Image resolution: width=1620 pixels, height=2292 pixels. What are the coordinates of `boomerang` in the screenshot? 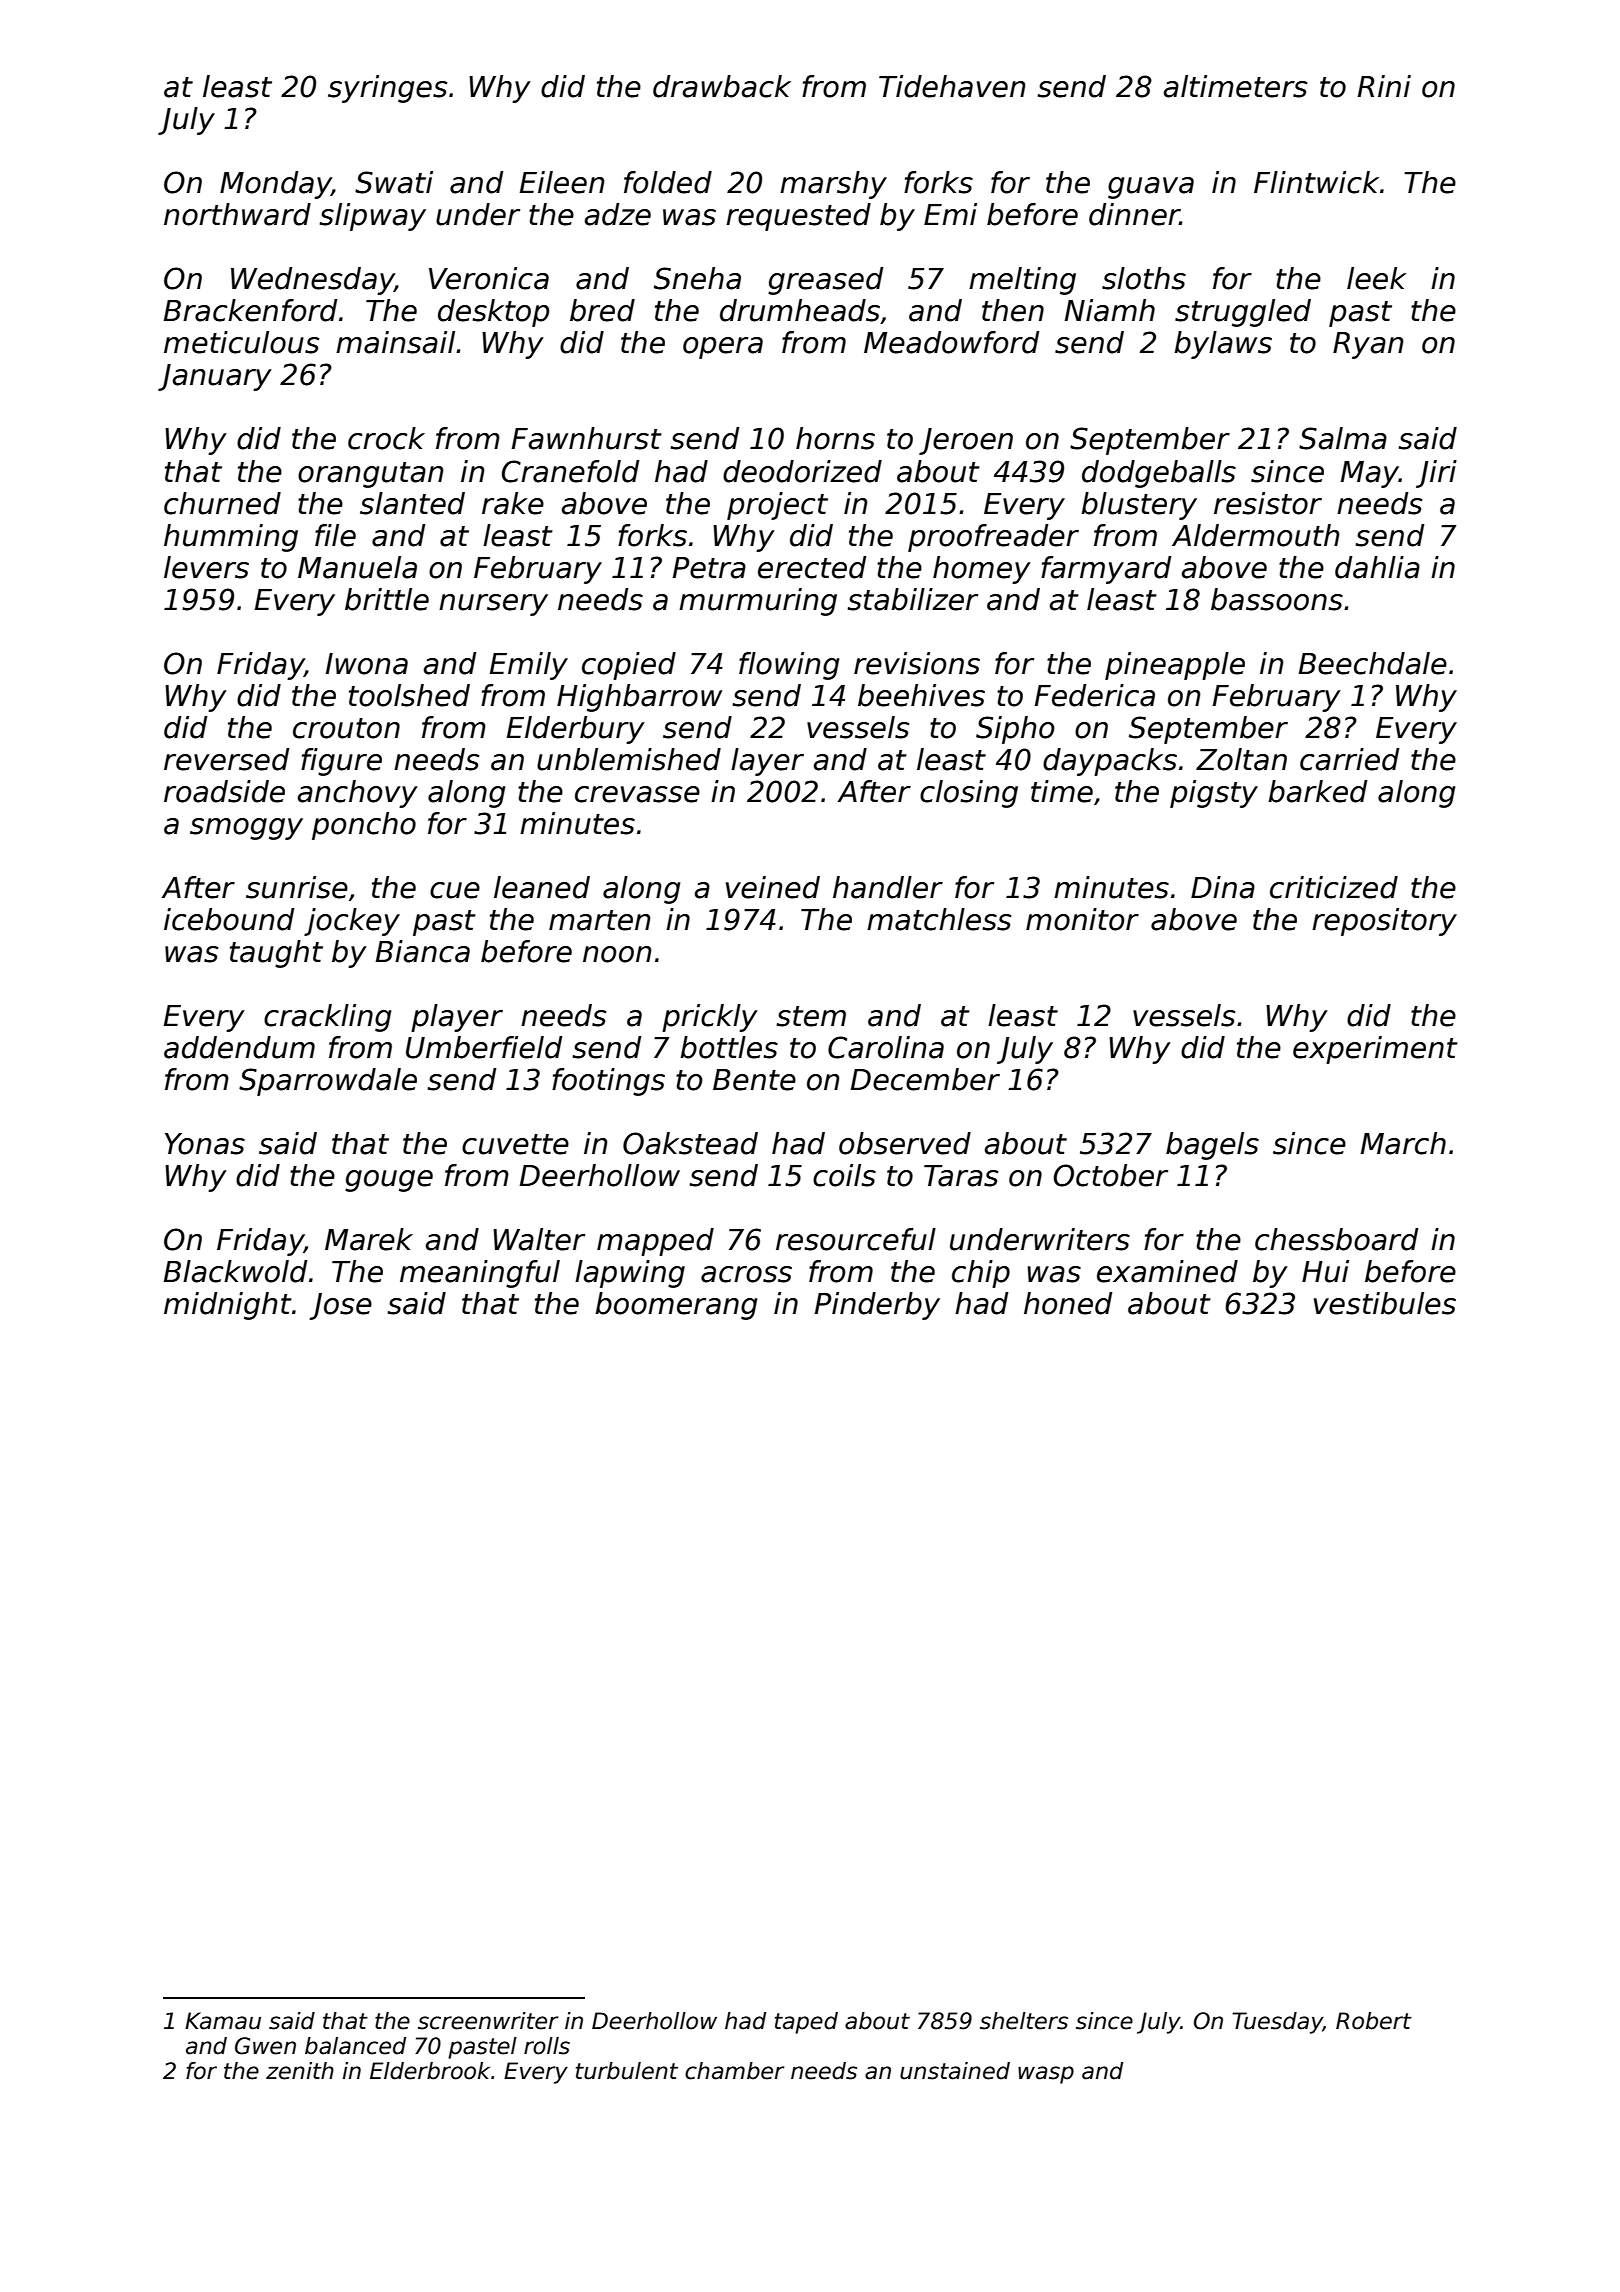 It's located at (676, 1306).
